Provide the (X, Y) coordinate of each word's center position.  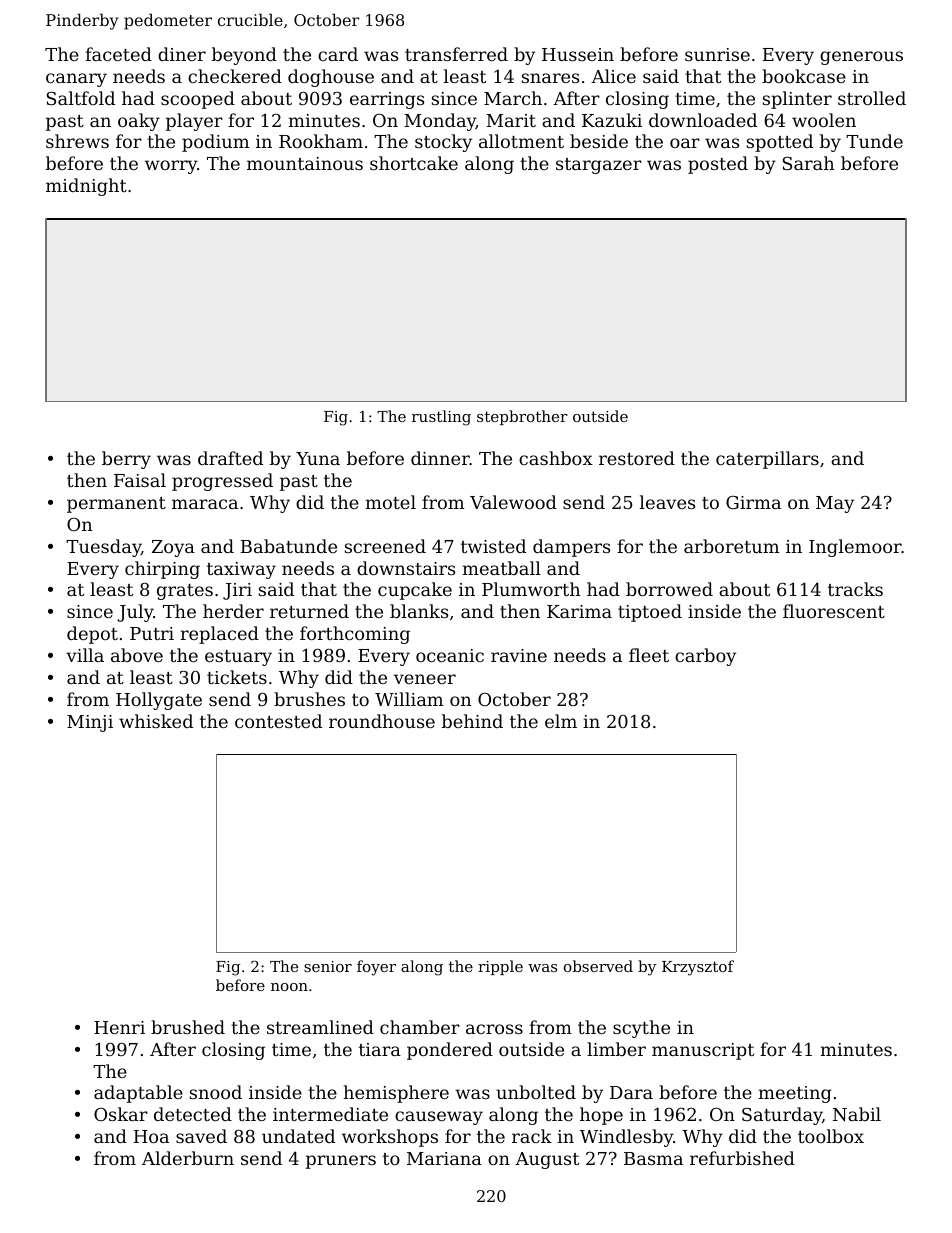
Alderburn (188, 1158)
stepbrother (522, 417)
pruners (341, 1162)
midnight (86, 187)
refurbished (742, 1158)
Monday (440, 122)
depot (92, 635)
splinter (797, 100)
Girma (753, 502)
